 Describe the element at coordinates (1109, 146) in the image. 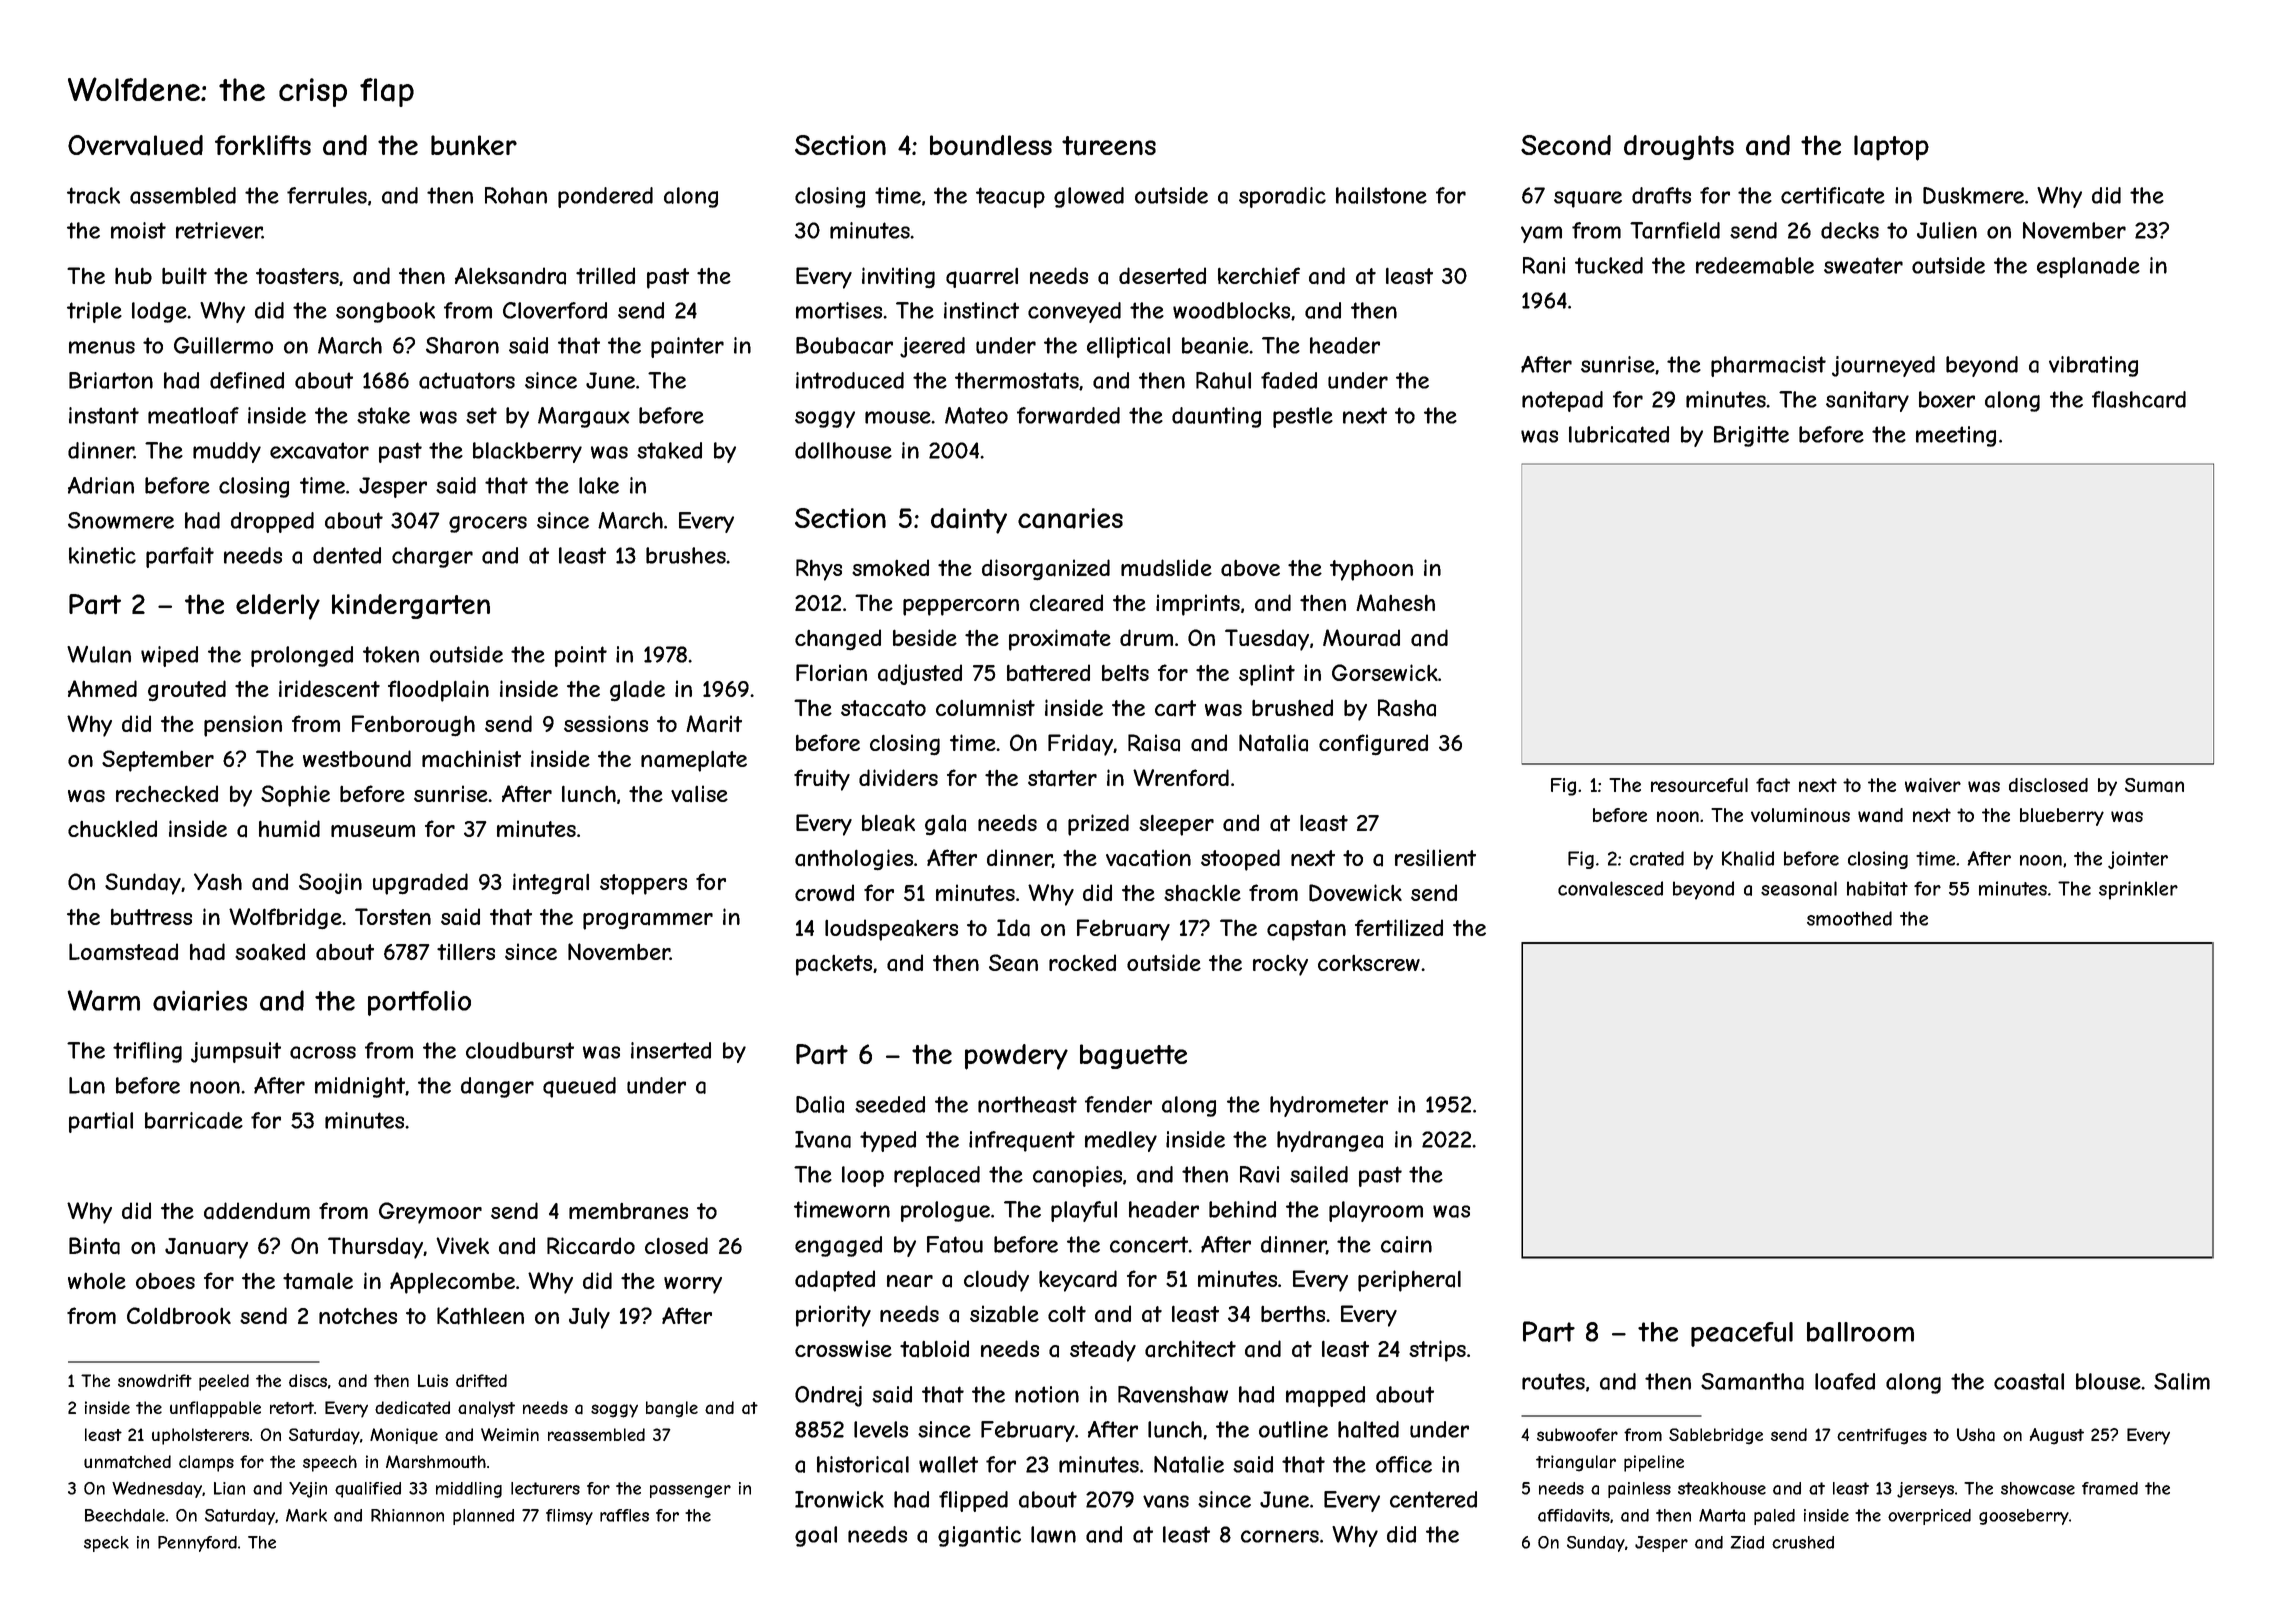

I see `tureens` at that location.
